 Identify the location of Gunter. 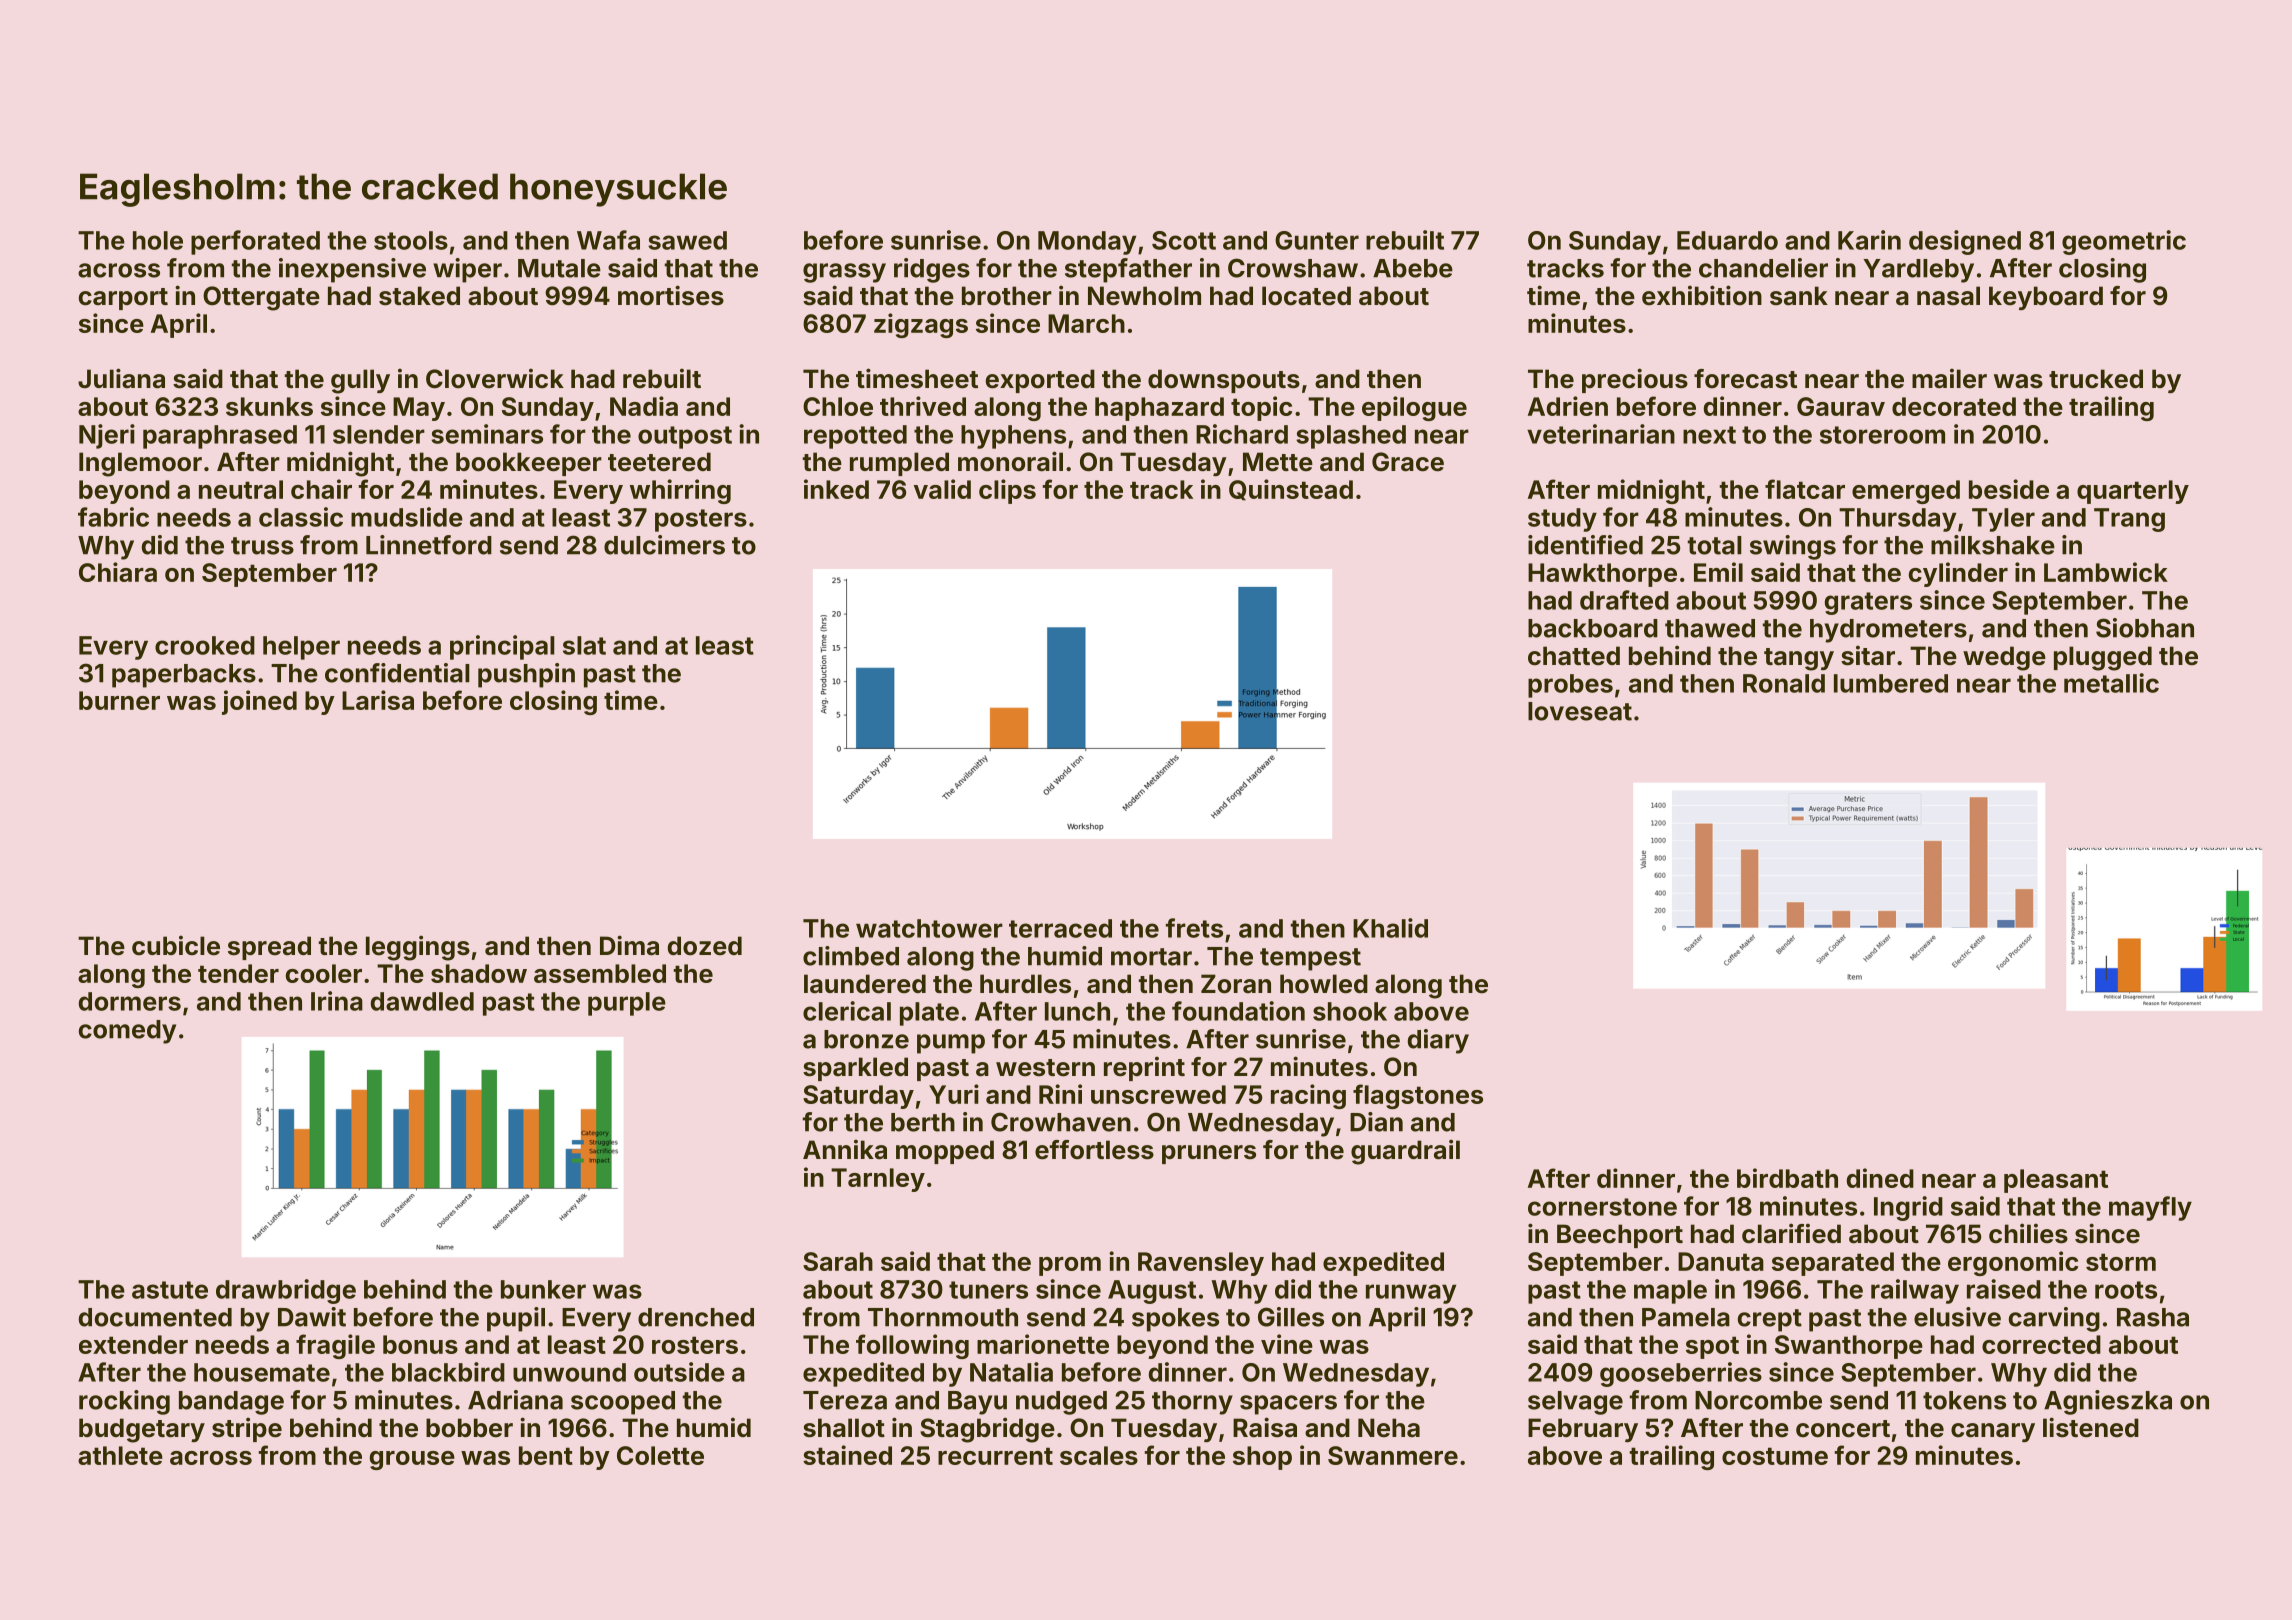
(1317, 240).
